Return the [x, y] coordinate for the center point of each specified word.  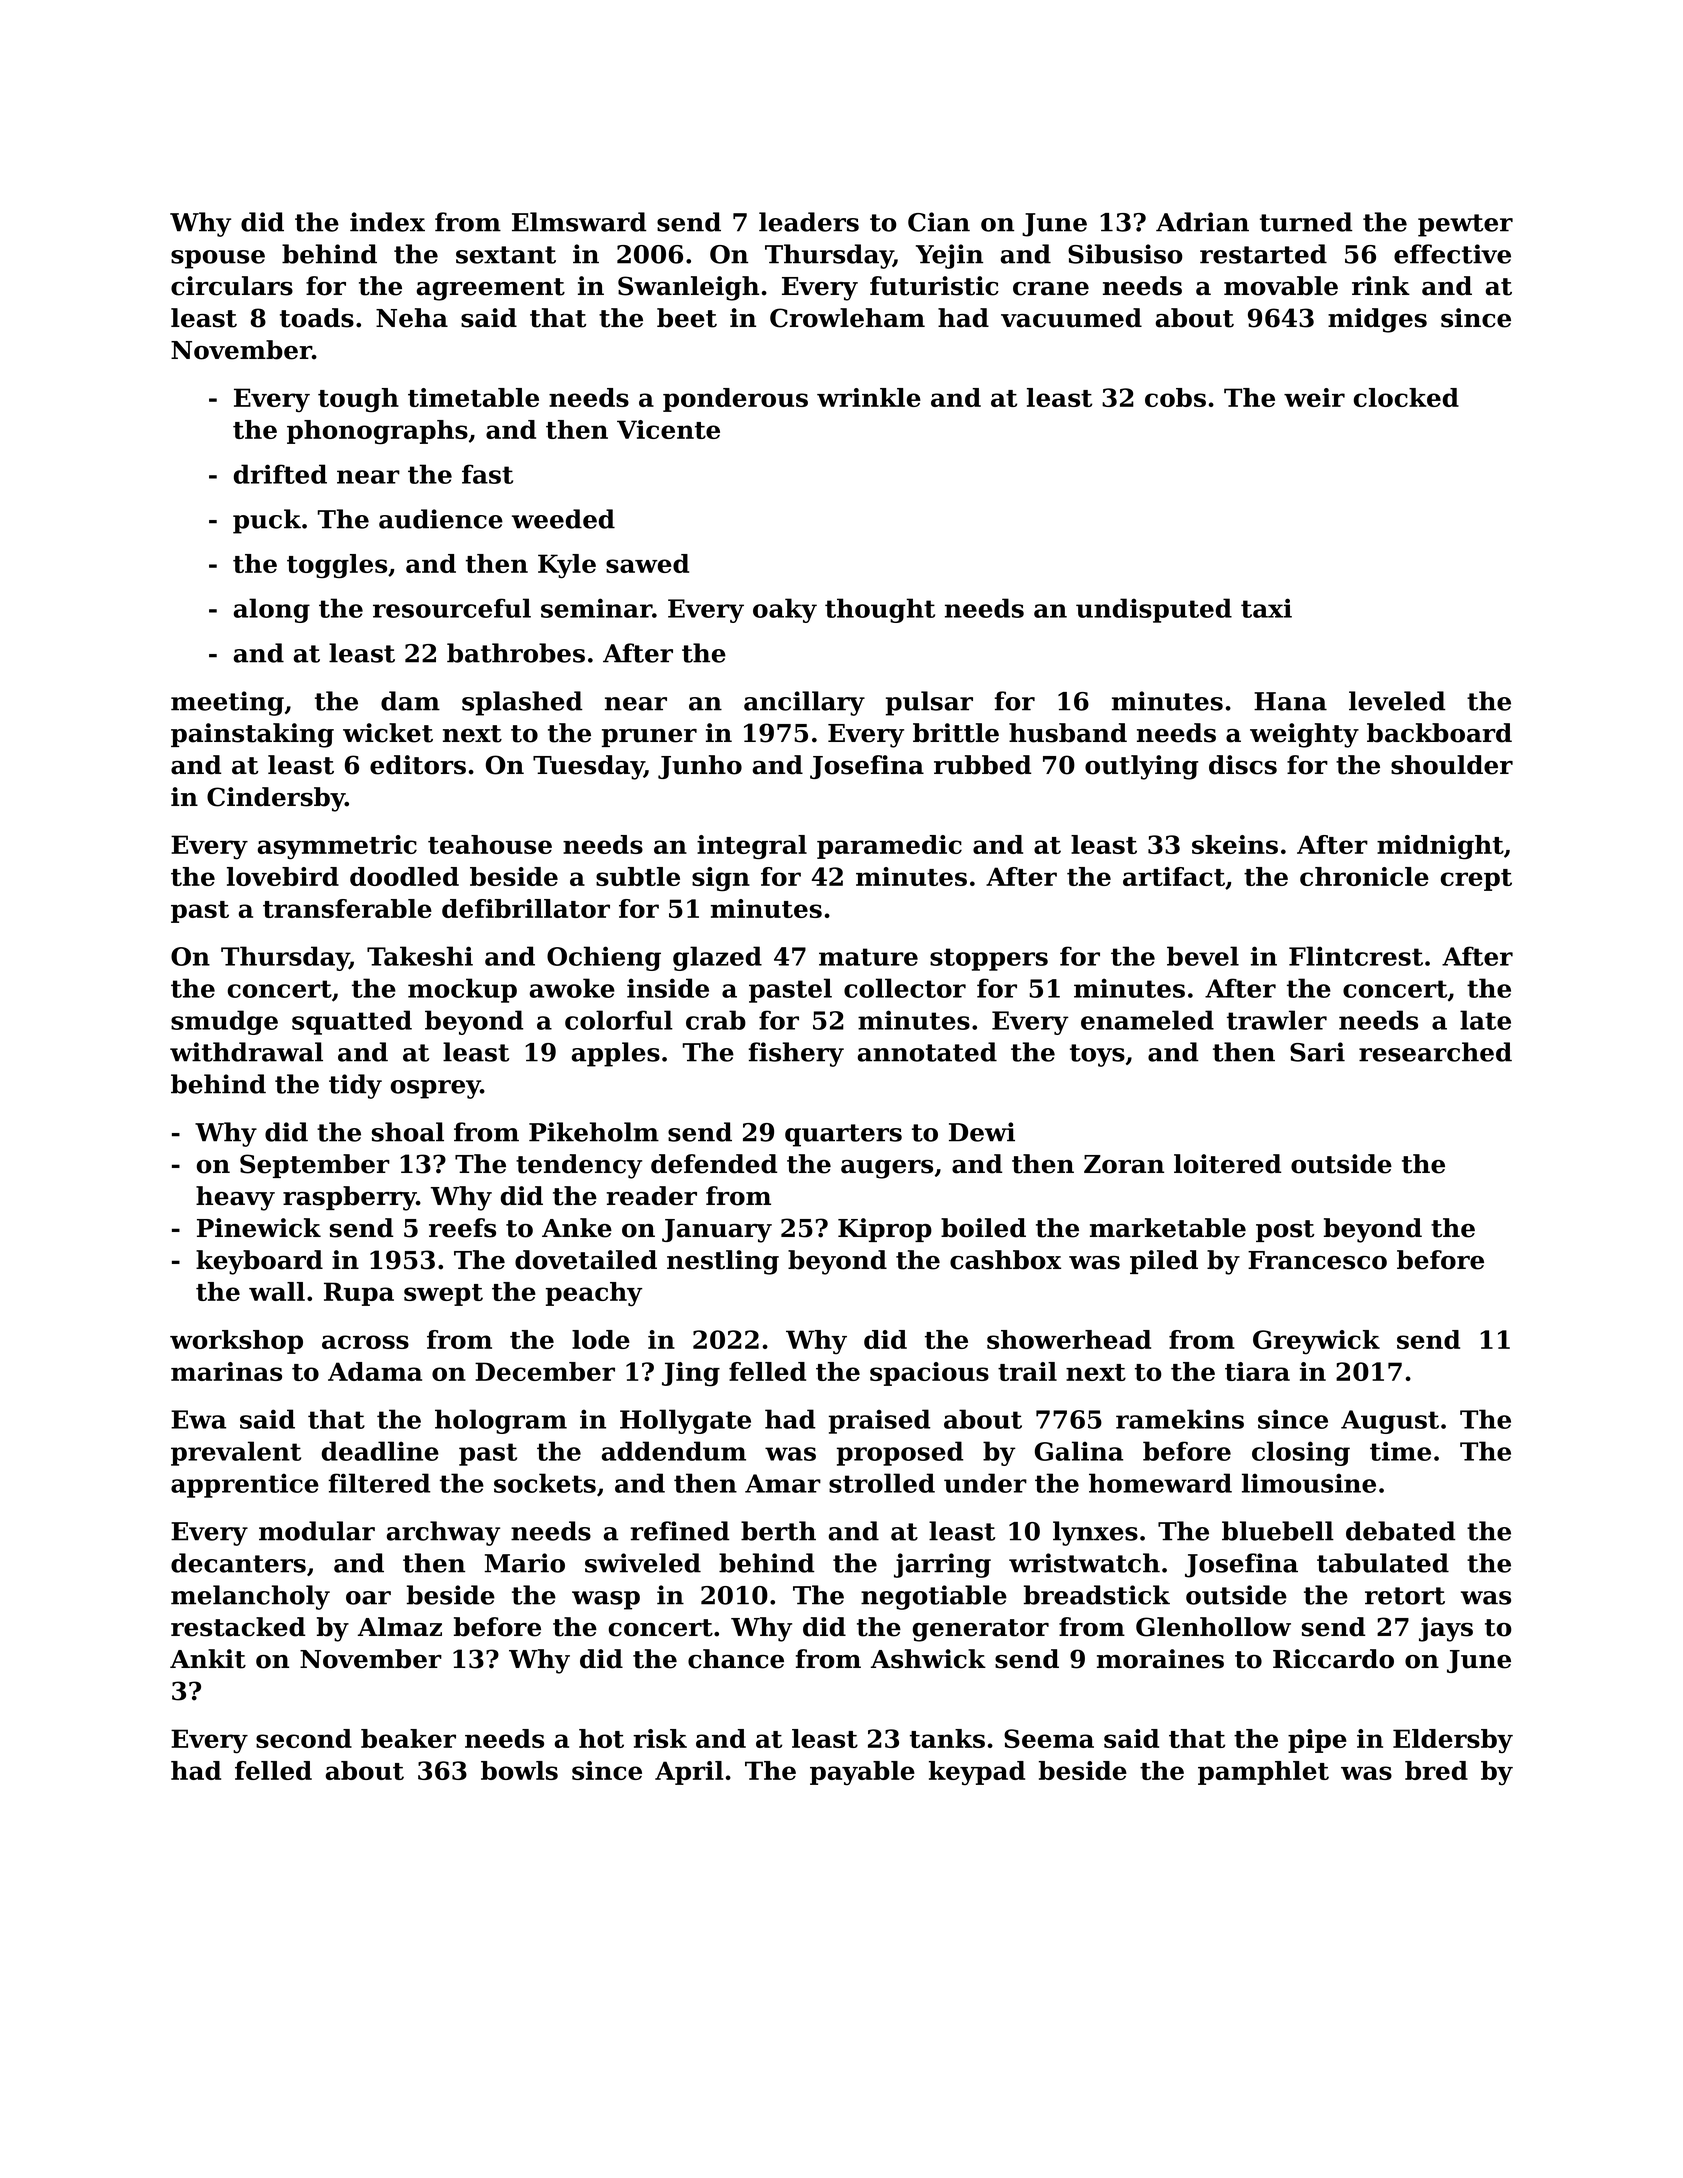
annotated [927, 1052]
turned [1306, 222]
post [1285, 1231]
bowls [519, 1770]
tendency [579, 1166]
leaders [809, 222]
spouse [218, 259]
